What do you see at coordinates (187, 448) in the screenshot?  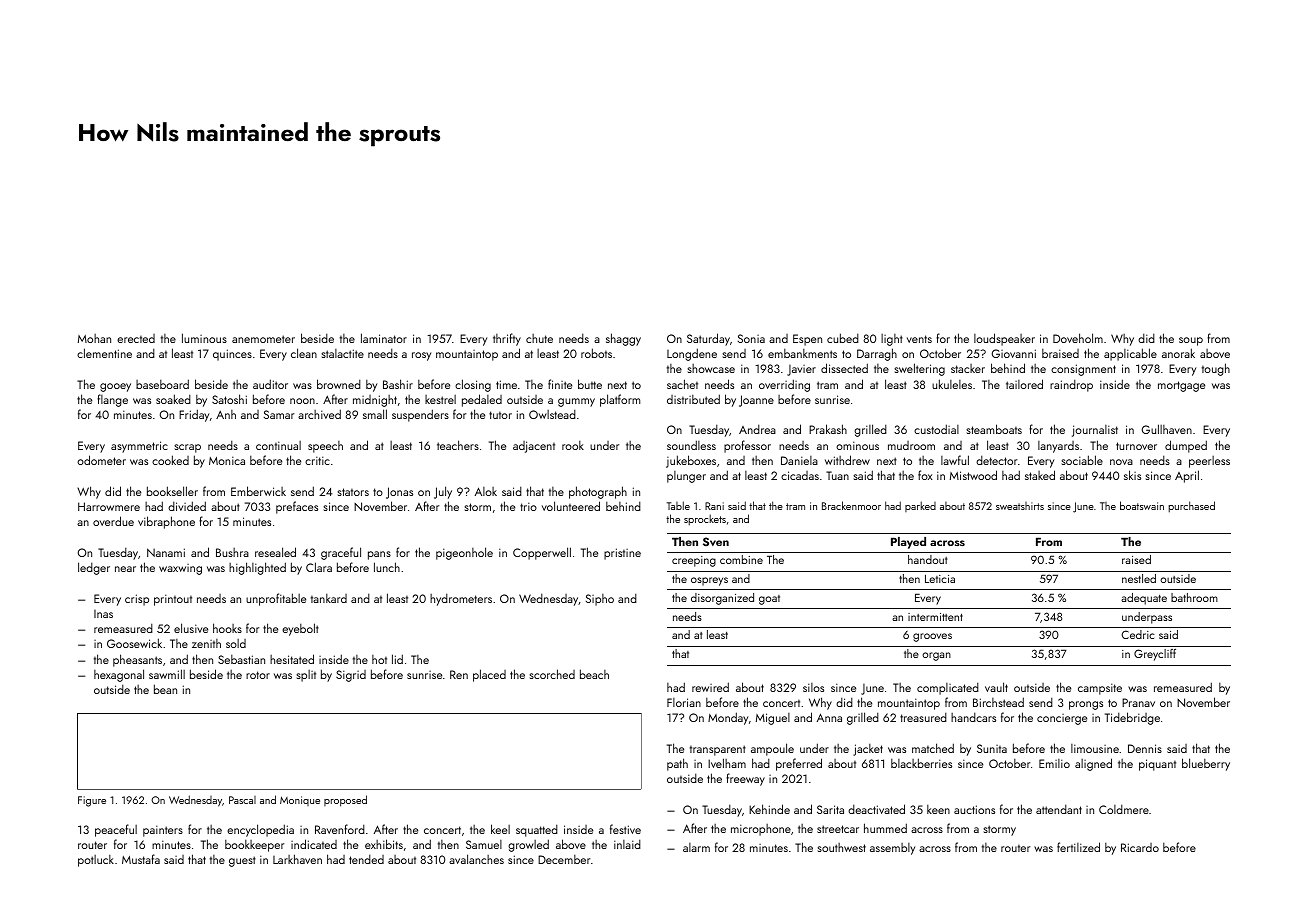 I see `scrap` at bounding box center [187, 448].
